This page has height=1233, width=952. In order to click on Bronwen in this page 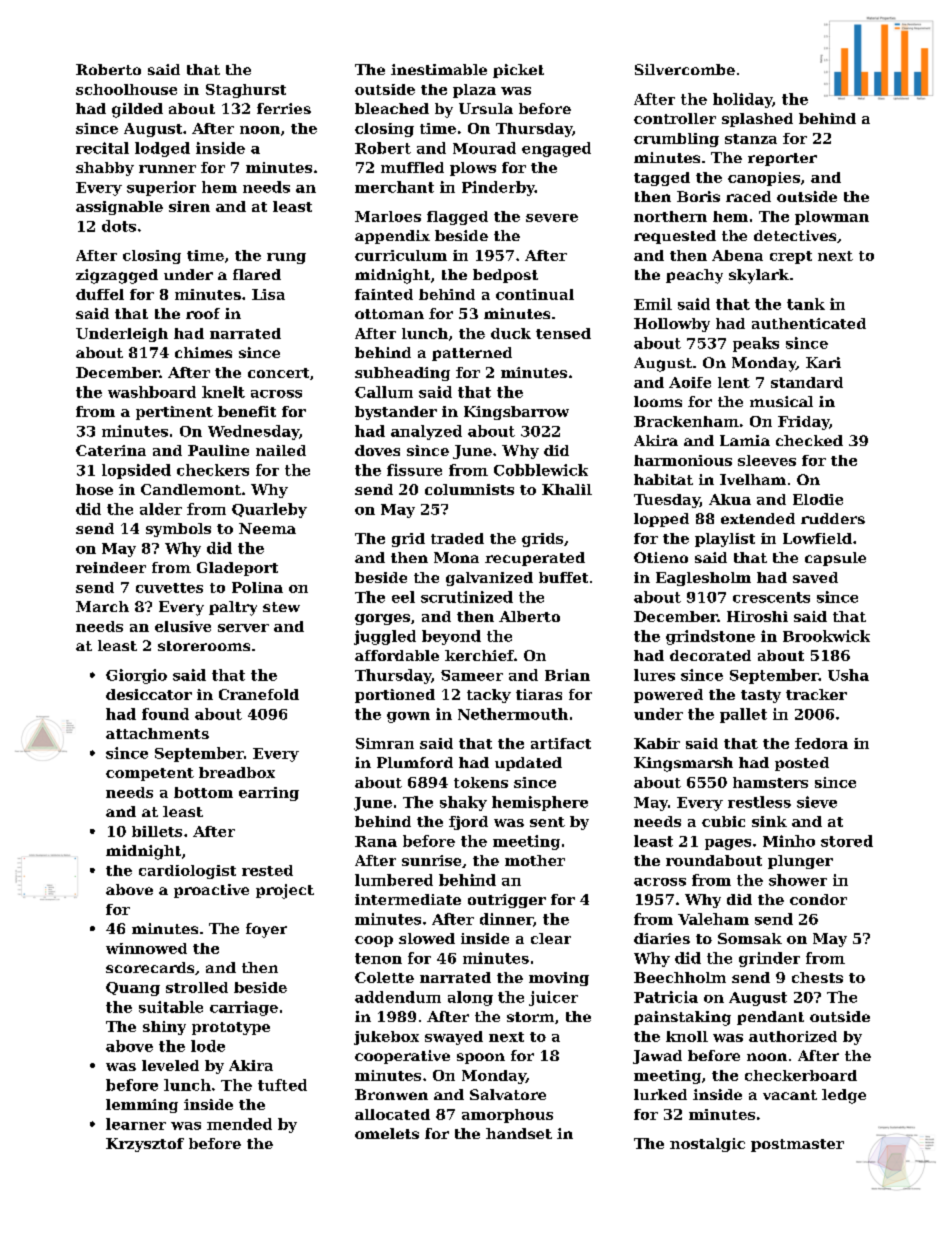, I will do `click(391, 1094)`.
